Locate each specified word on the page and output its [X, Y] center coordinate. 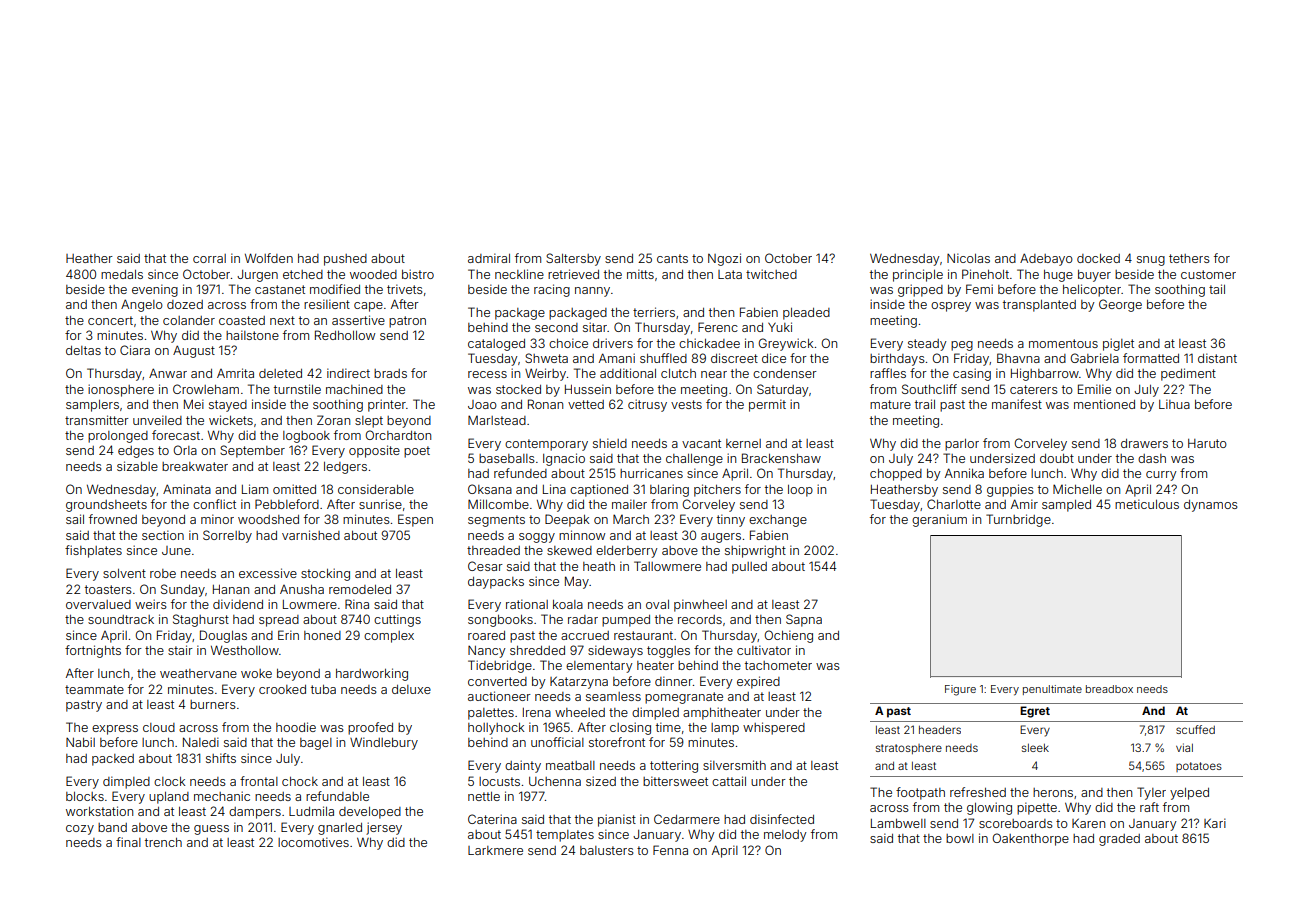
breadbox [1109, 689]
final [128, 842]
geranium [939, 520]
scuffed [1195, 729]
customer [1208, 274]
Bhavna [1018, 358]
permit [767, 405]
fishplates [93, 551]
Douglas [223, 636]
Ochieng [788, 636]
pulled [749, 568]
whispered [774, 728]
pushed [345, 260]
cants [672, 258]
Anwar [168, 373]
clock [169, 781]
